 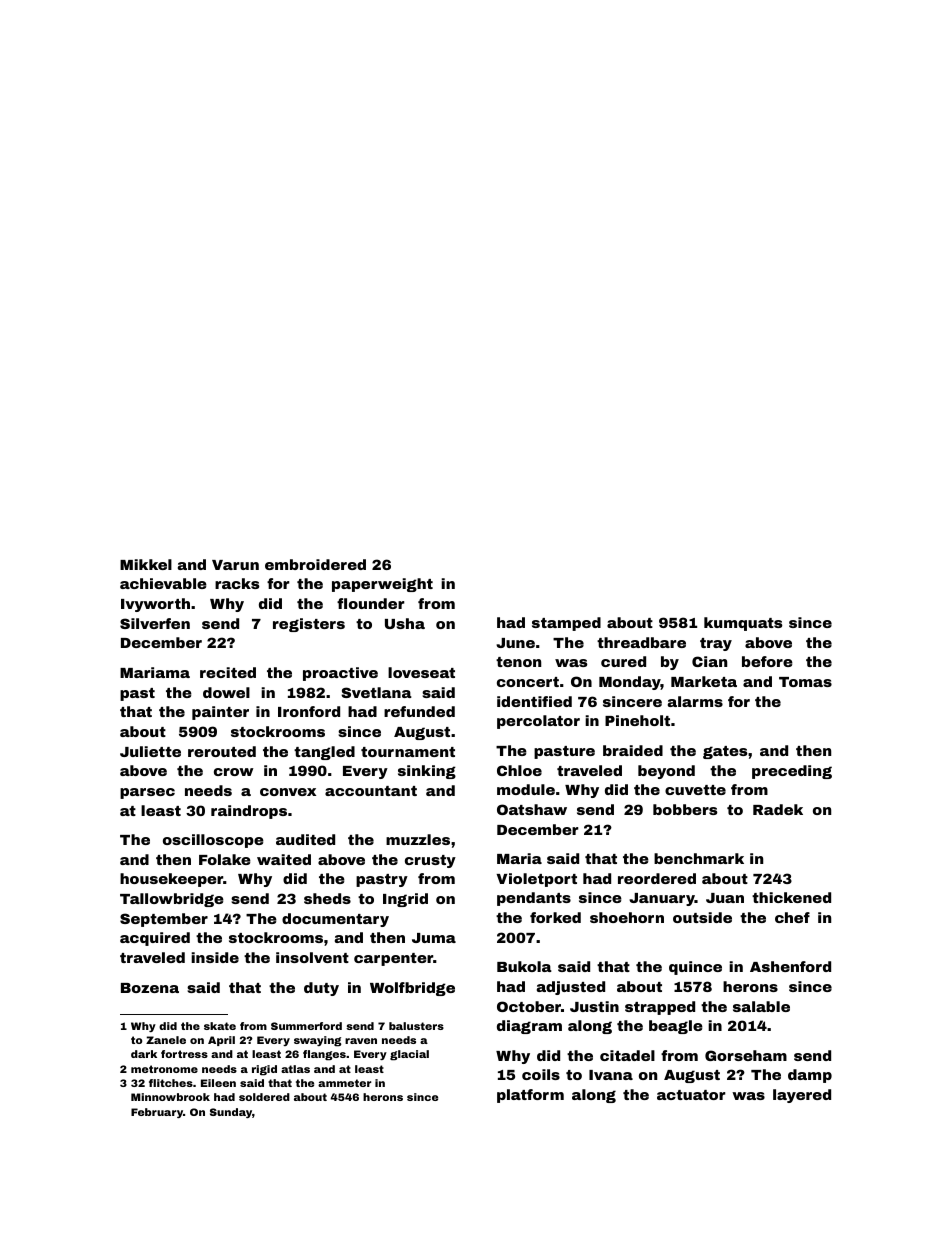 What do you see at coordinates (408, 752) in the screenshot?
I see `tournament` at bounding box center [408, 752].
